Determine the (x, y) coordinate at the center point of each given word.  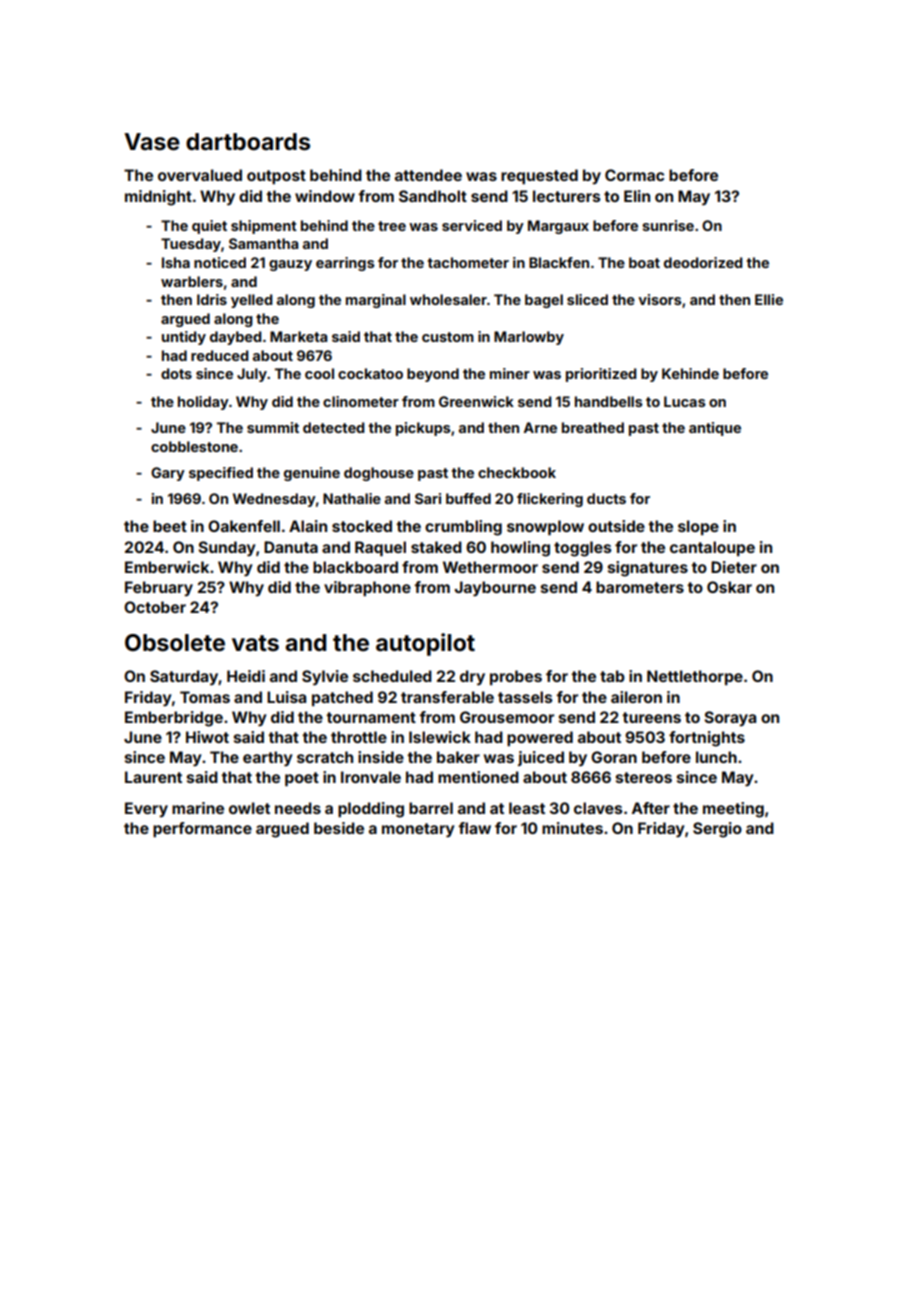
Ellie (769, 299)
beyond (433, 375)
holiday (203, 403)
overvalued (200, 175)
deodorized (703, 262)
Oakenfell (244, 526)
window (325, 196)
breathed (593, 427)
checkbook (517, 472)
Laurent (153, 777)
